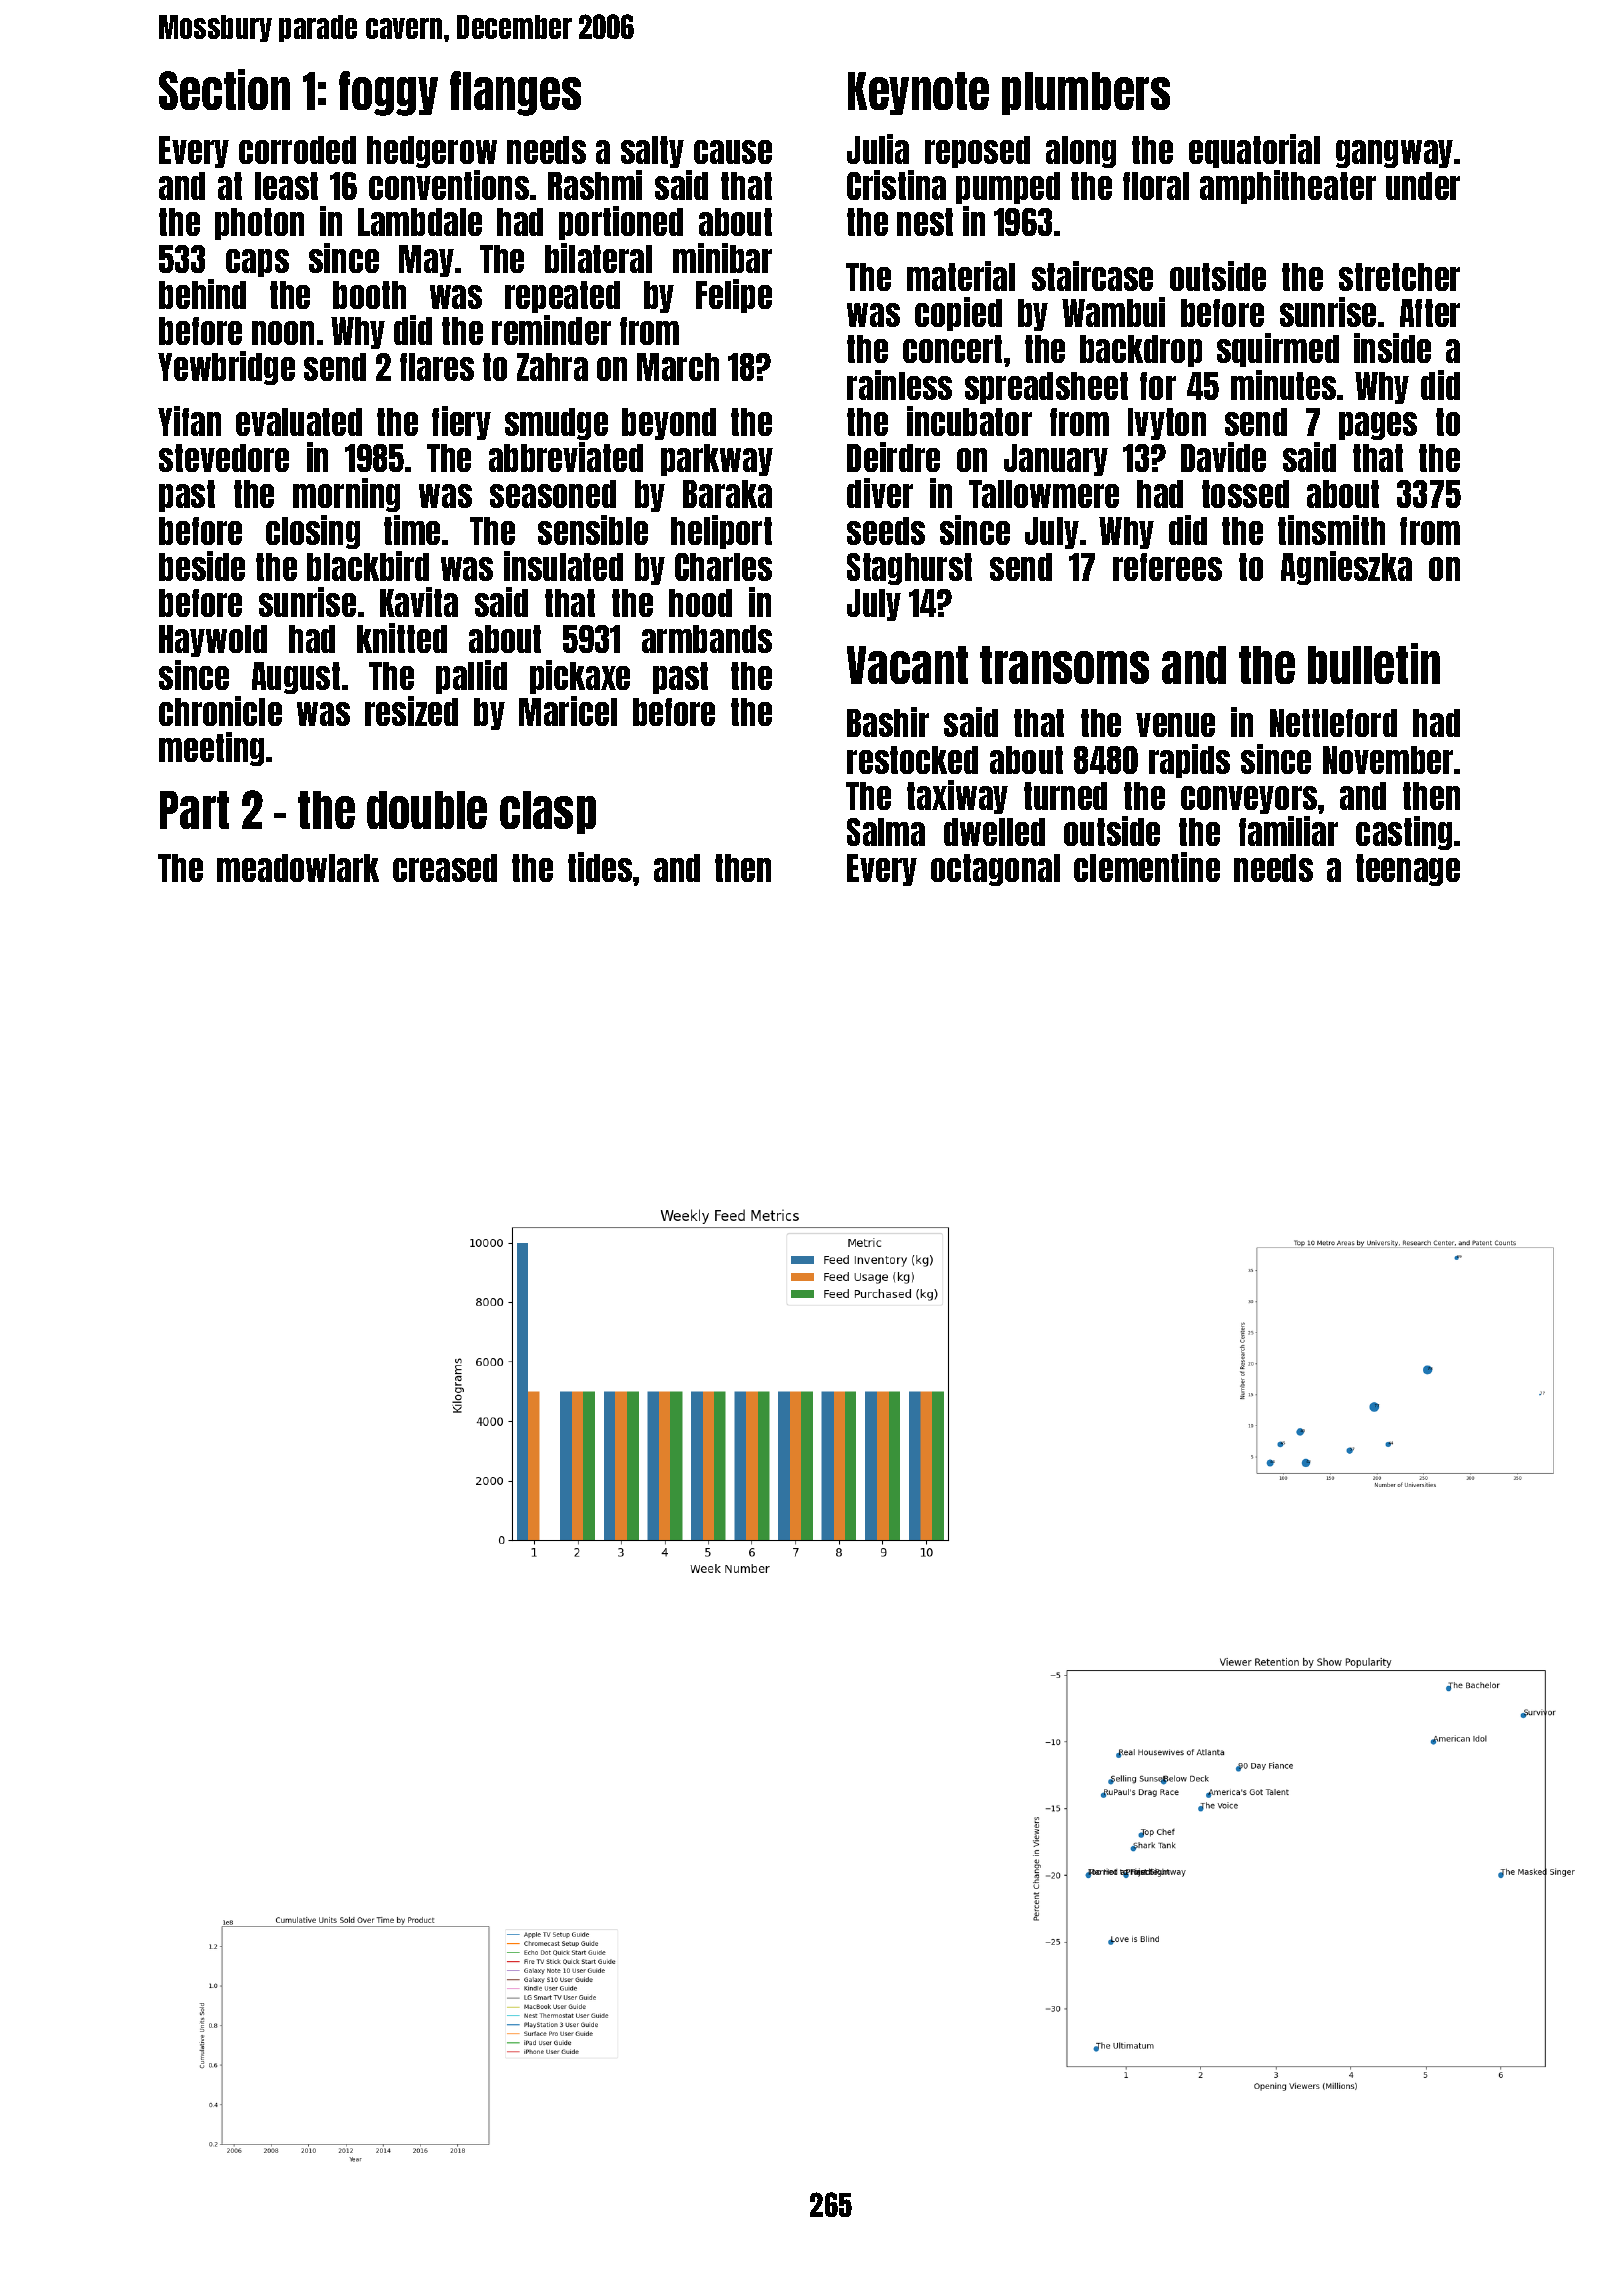 The image size is (1620, 2292). Describe the element at coordinates (461, 423) in the page. I see `fiery` at that location.
